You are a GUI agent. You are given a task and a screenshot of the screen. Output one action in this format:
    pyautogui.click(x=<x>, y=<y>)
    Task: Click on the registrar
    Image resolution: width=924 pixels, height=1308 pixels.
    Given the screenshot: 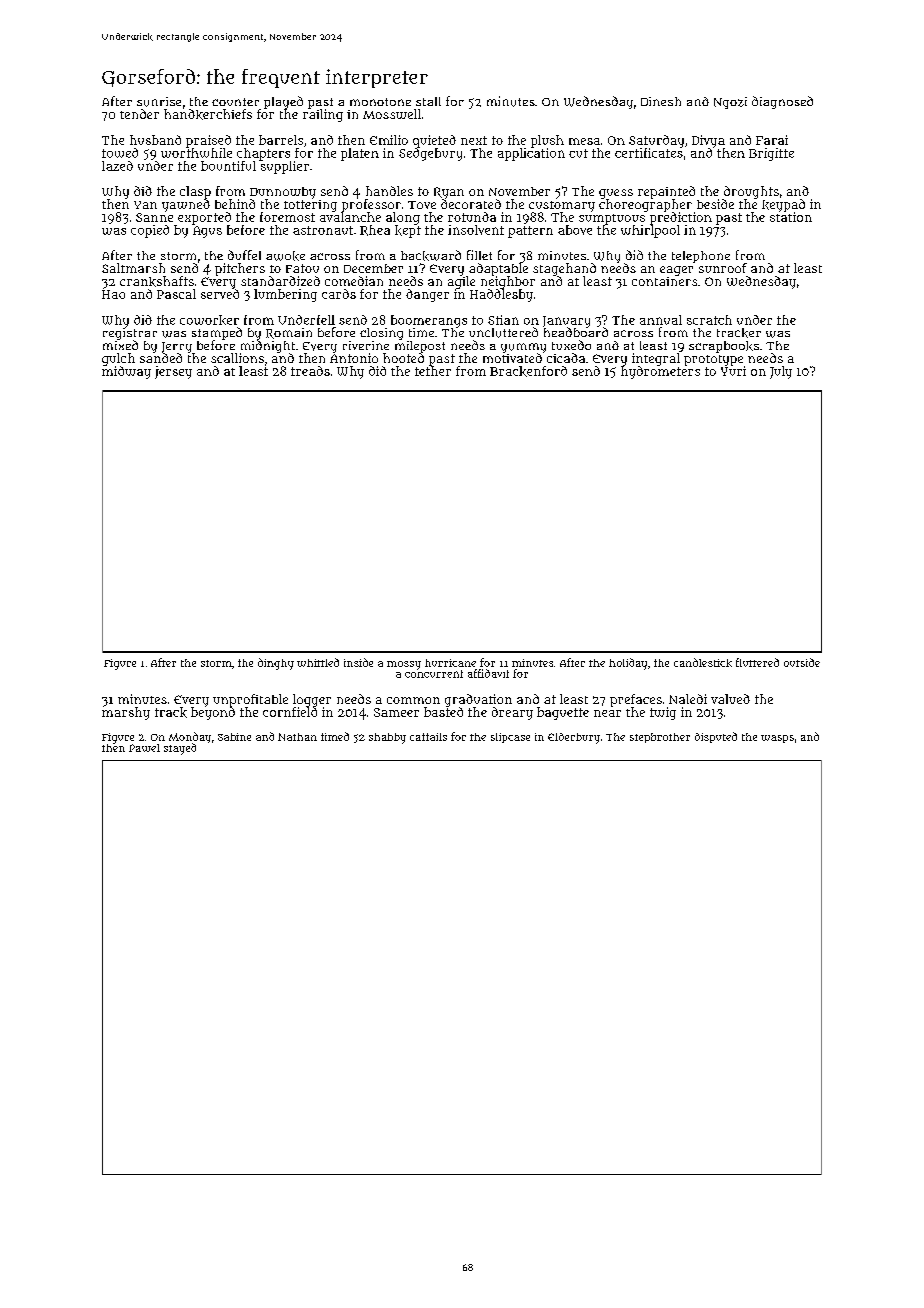 What is the action you would take?
    pyautogui.click(x=130, y=334)
